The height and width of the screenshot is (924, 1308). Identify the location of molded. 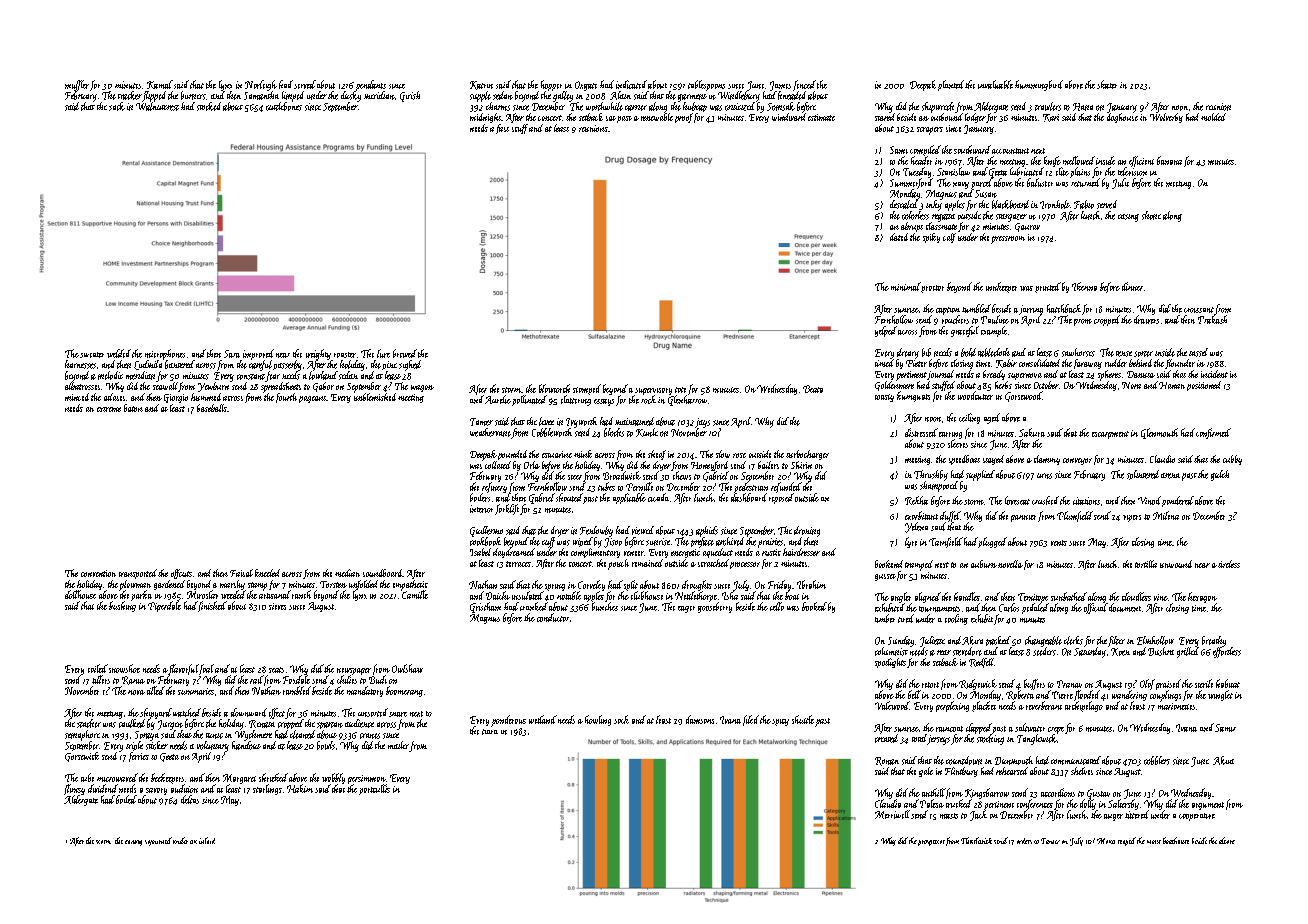
(1213, 117).
